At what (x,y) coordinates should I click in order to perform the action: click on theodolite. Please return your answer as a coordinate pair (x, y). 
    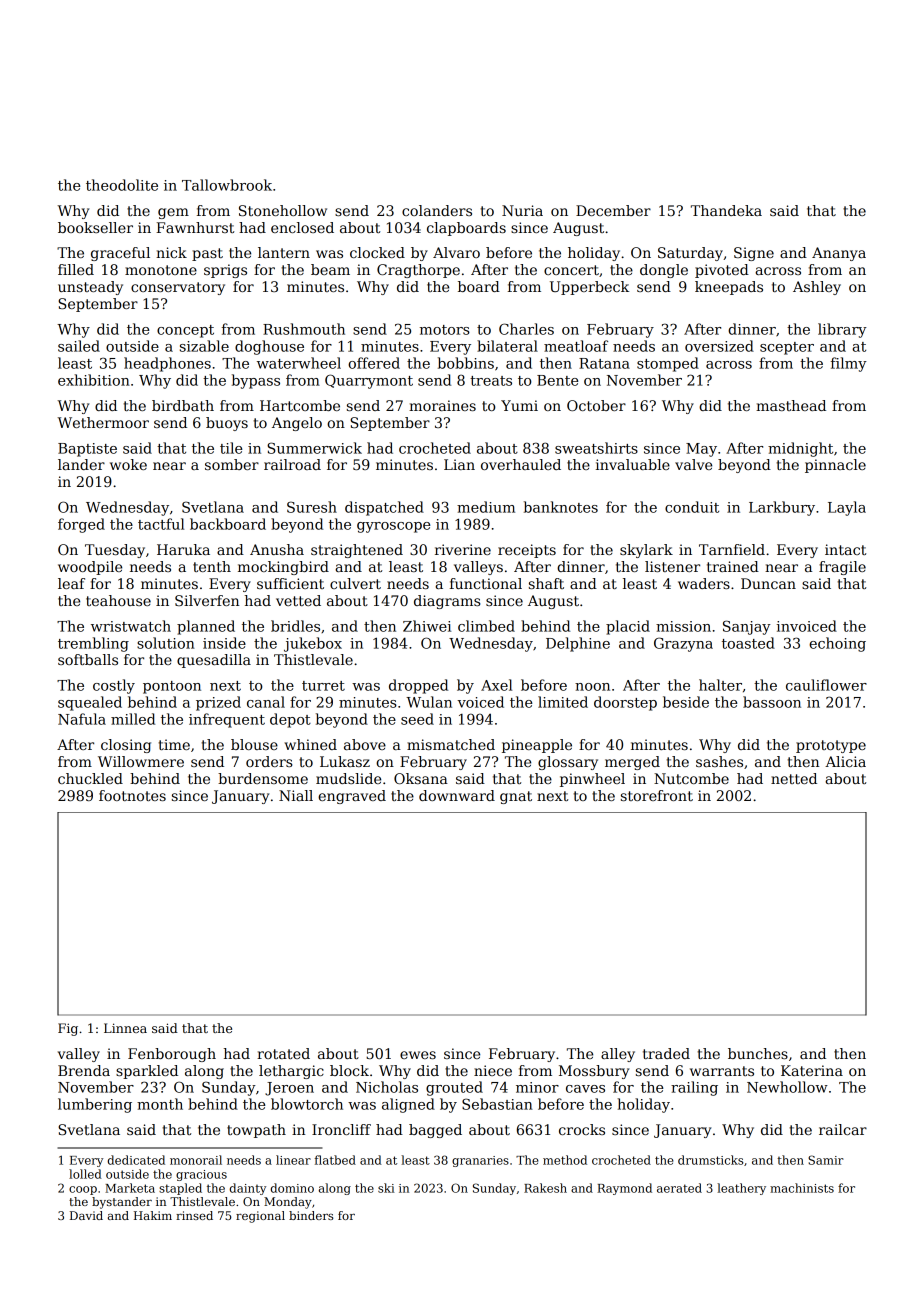
    Looking at the image, I should click on (122, 185).
